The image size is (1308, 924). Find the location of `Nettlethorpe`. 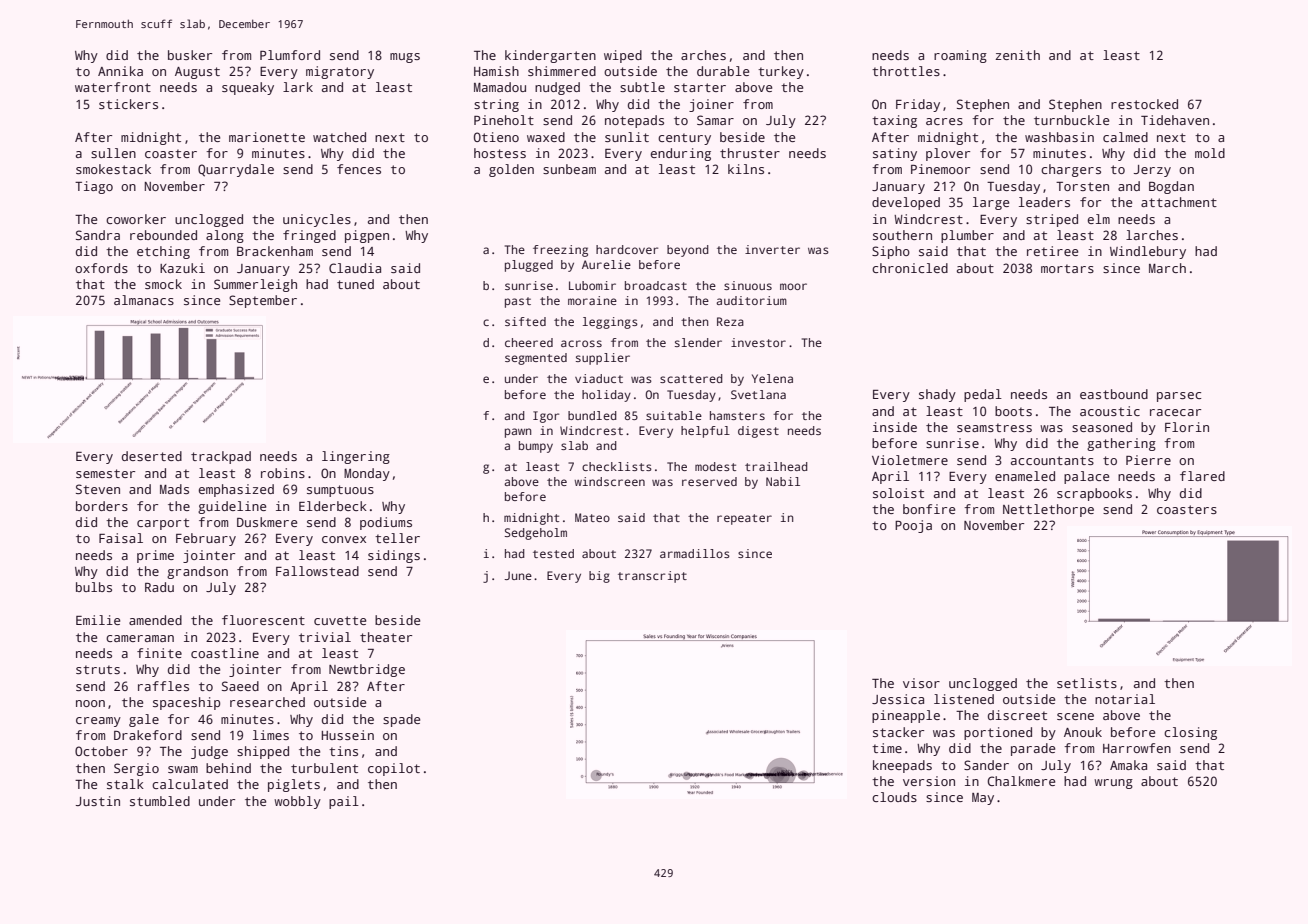

Nettlethorpe is located at coordinates (1048, 510).
